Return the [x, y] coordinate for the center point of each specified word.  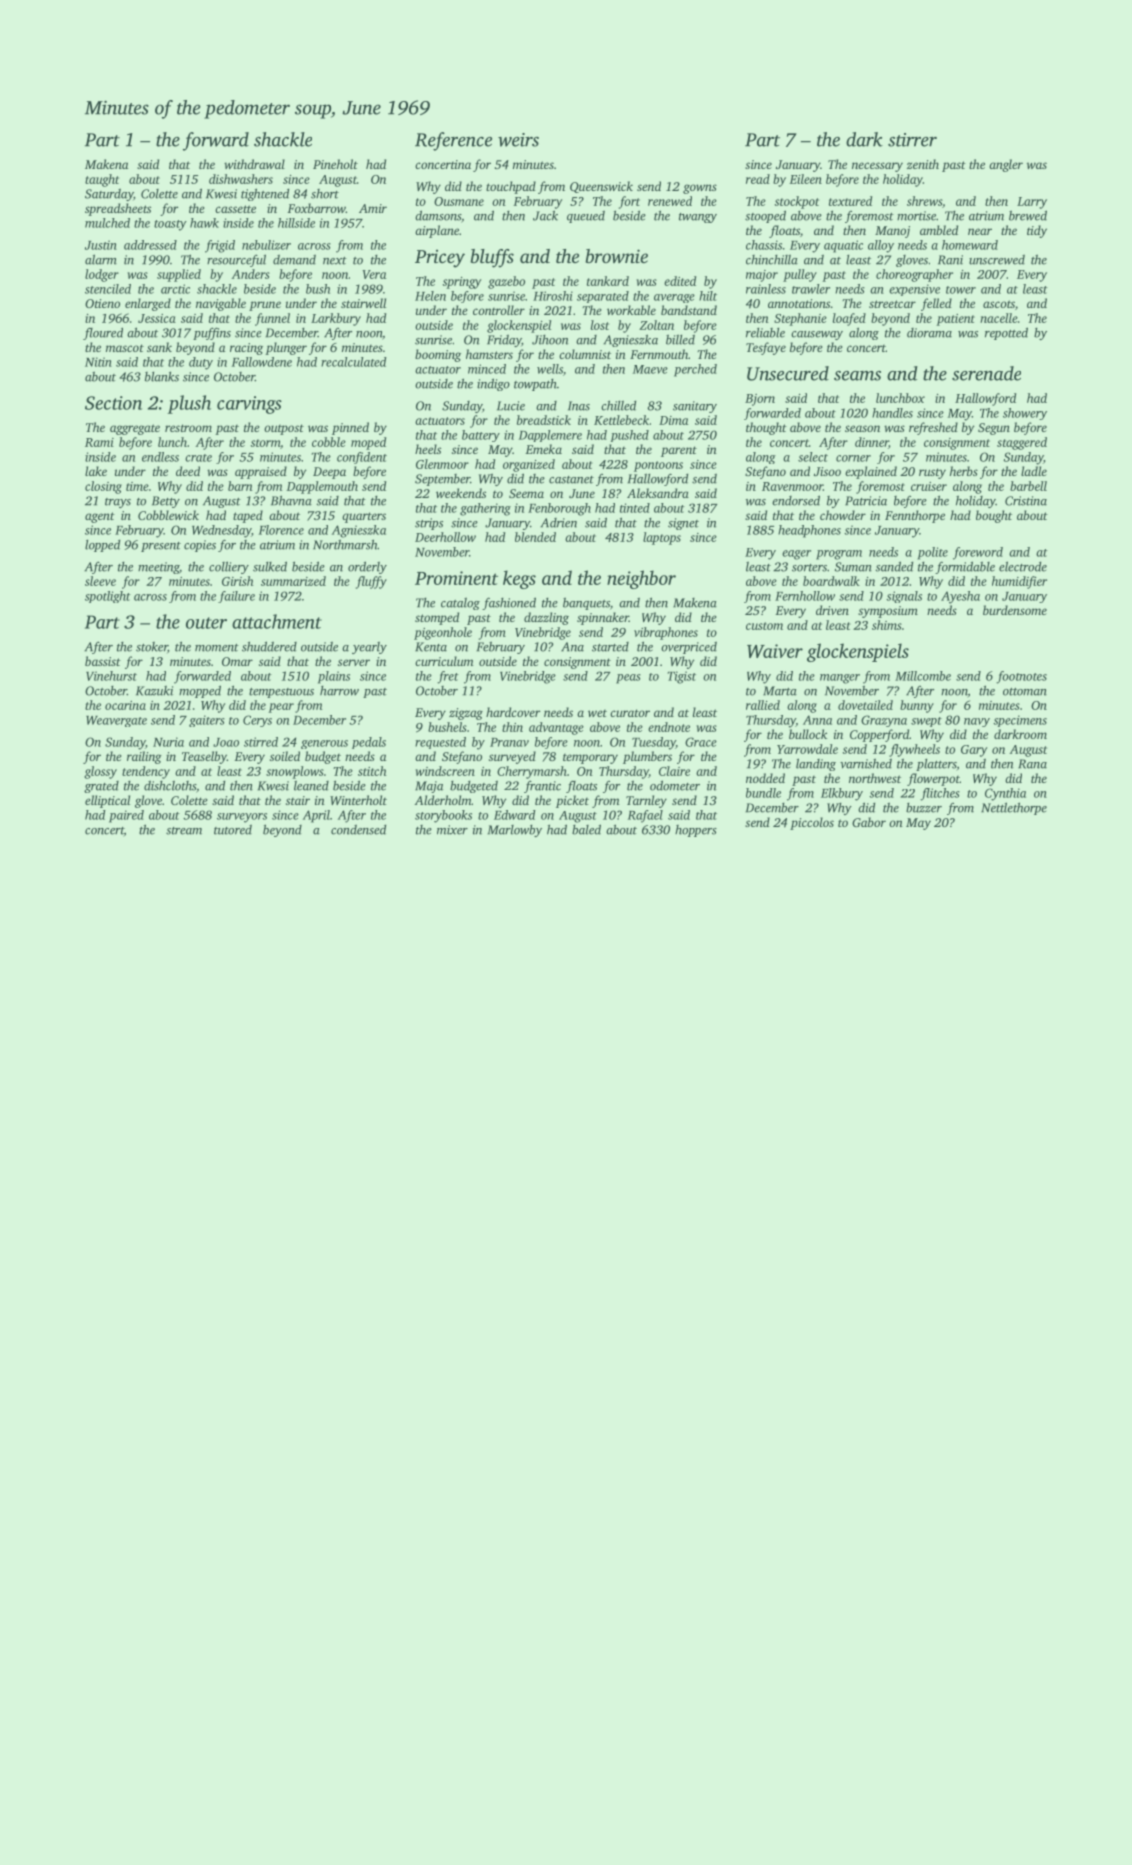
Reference [453, 141]
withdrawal [254, 164]
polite [933, 553]
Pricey [440, 259]
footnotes [1021, 677]
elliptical [107, 801]
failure [236, 597]
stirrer [912, 140]
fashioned [509, 603]
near [980, 231]
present [161, 547]
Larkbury [336, 319]
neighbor [641, 579]
